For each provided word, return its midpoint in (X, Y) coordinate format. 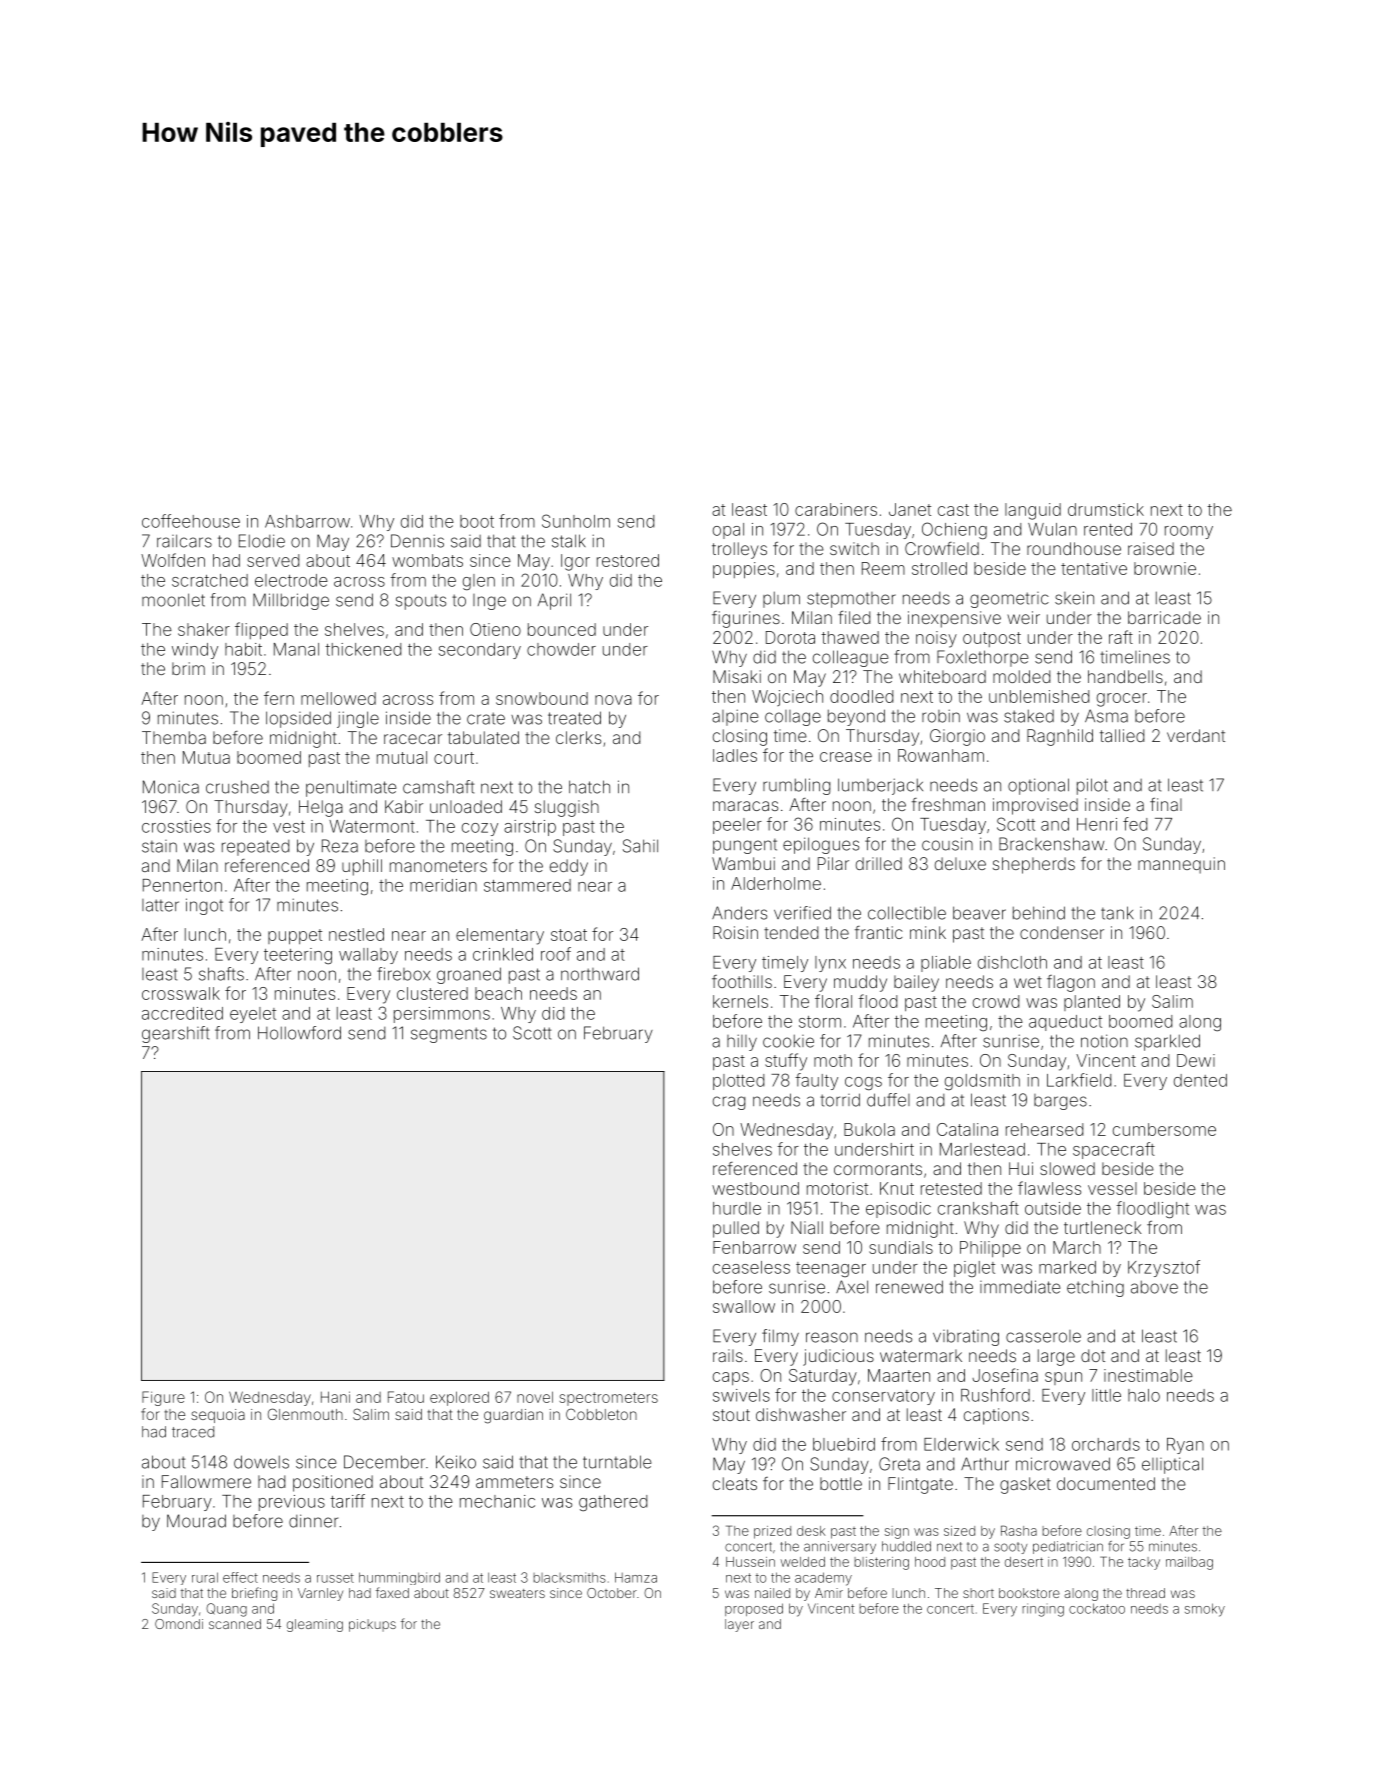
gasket (1025, 1485)
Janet (910, 509)
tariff (347, 1501)
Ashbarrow (307, 521)
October (612, 1593)
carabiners (836, 509)
